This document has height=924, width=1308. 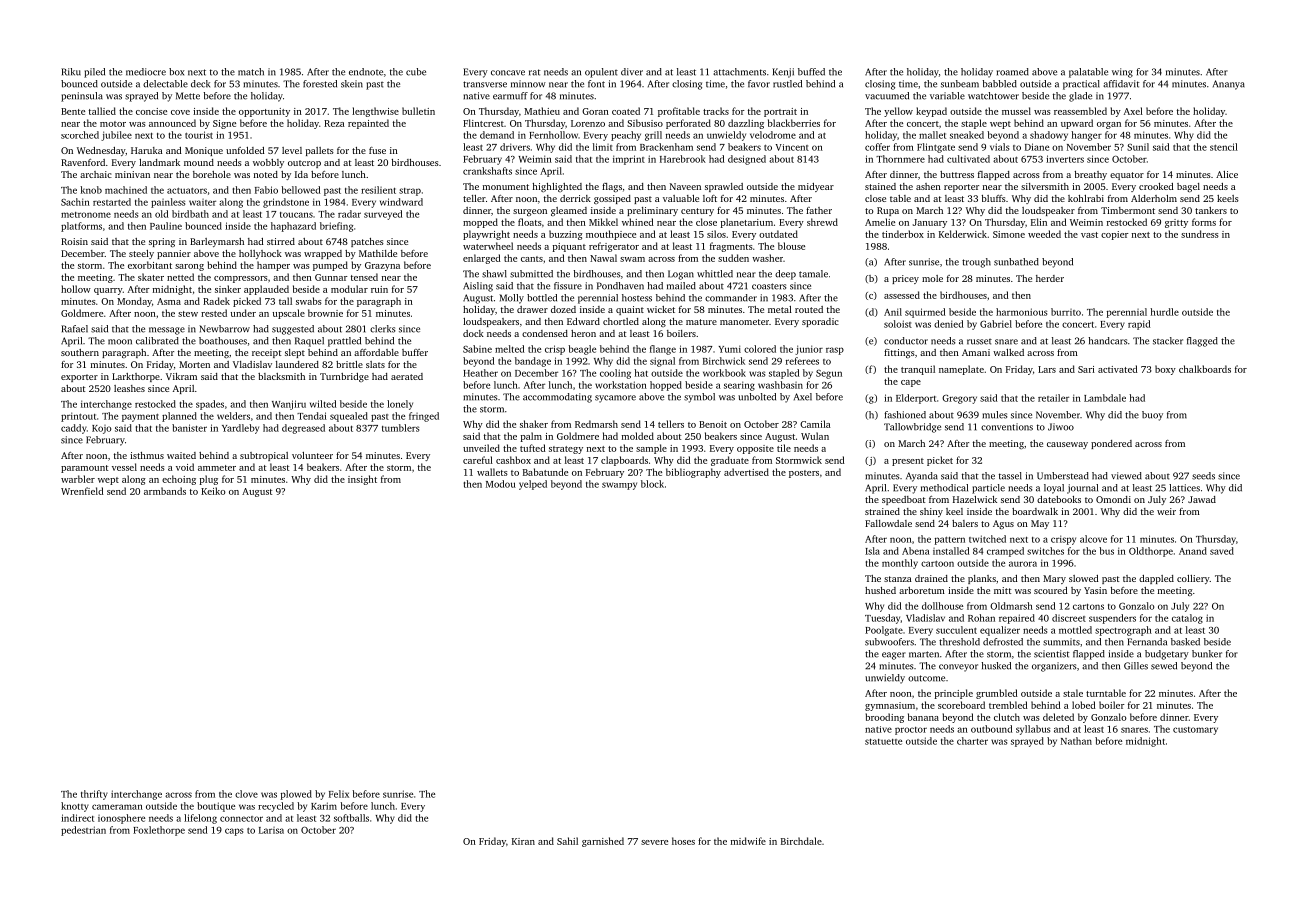 What do you see at coordinates (1193, 551) in the document?
I see `Anand` at bounding box center [1193, 551].
